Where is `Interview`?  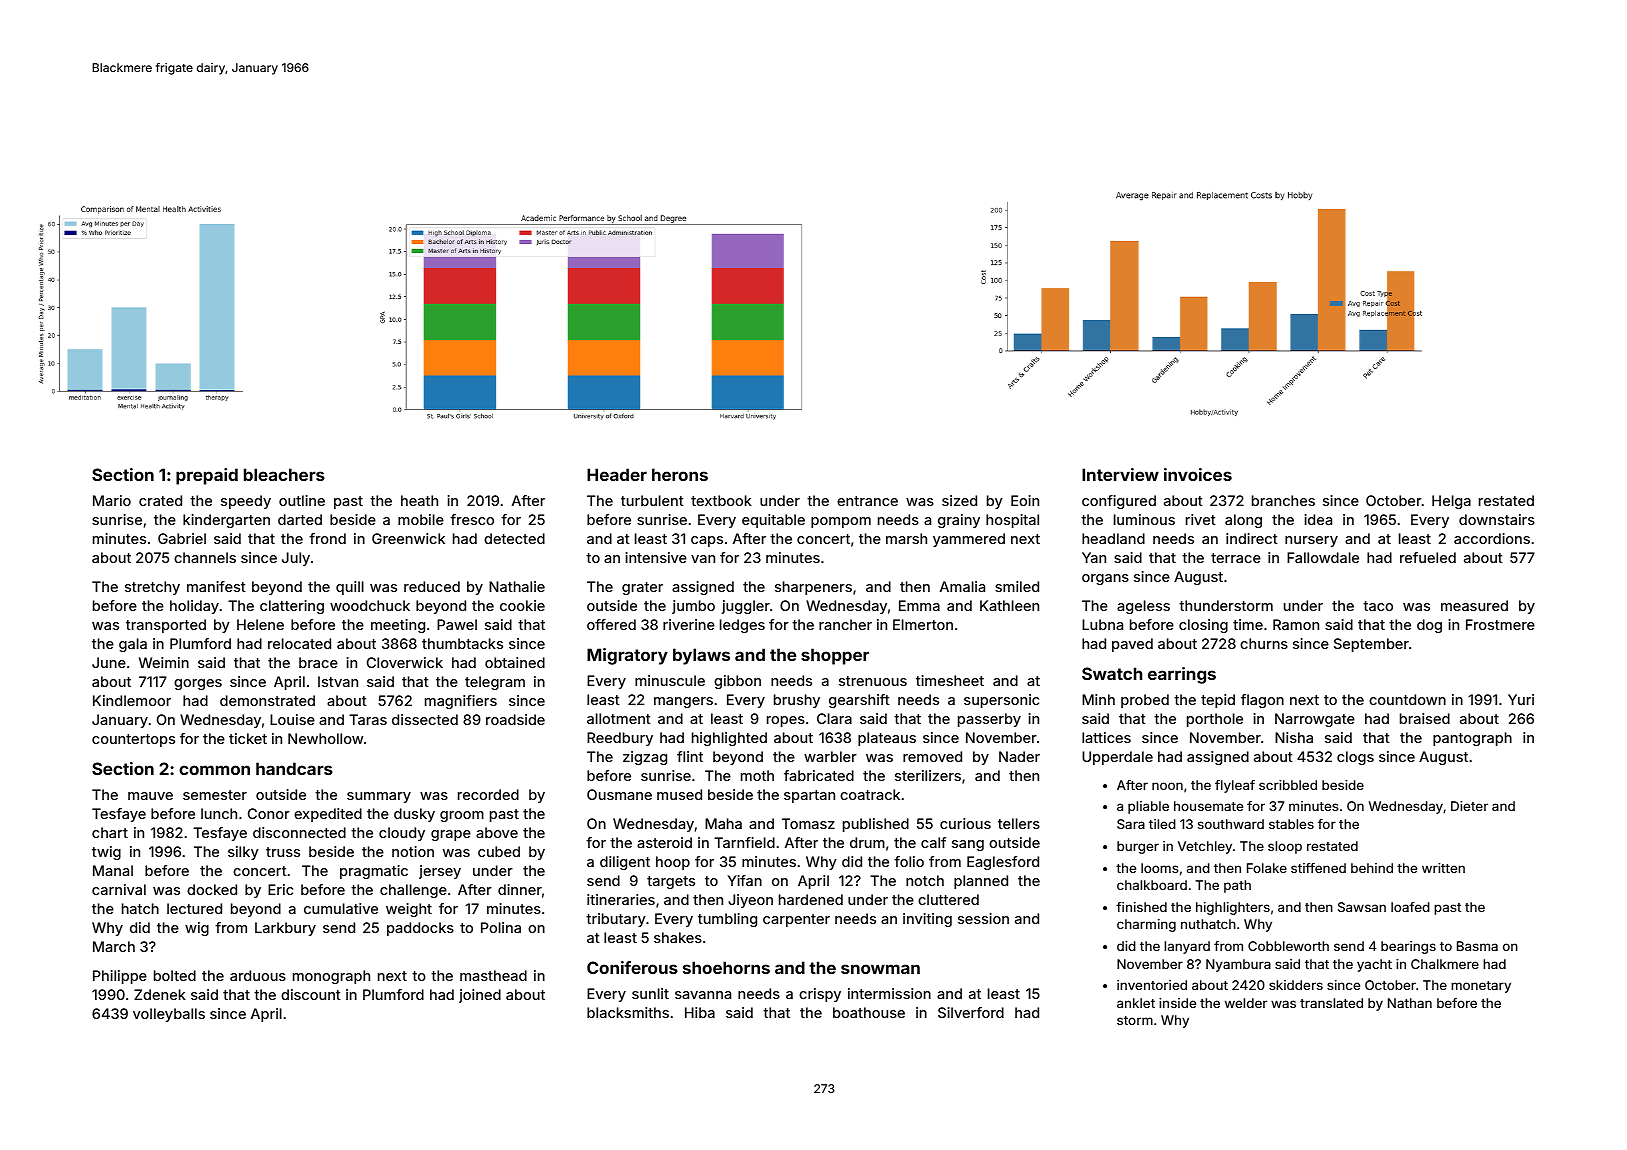
Interview is located at coordinates (1120, 474).
